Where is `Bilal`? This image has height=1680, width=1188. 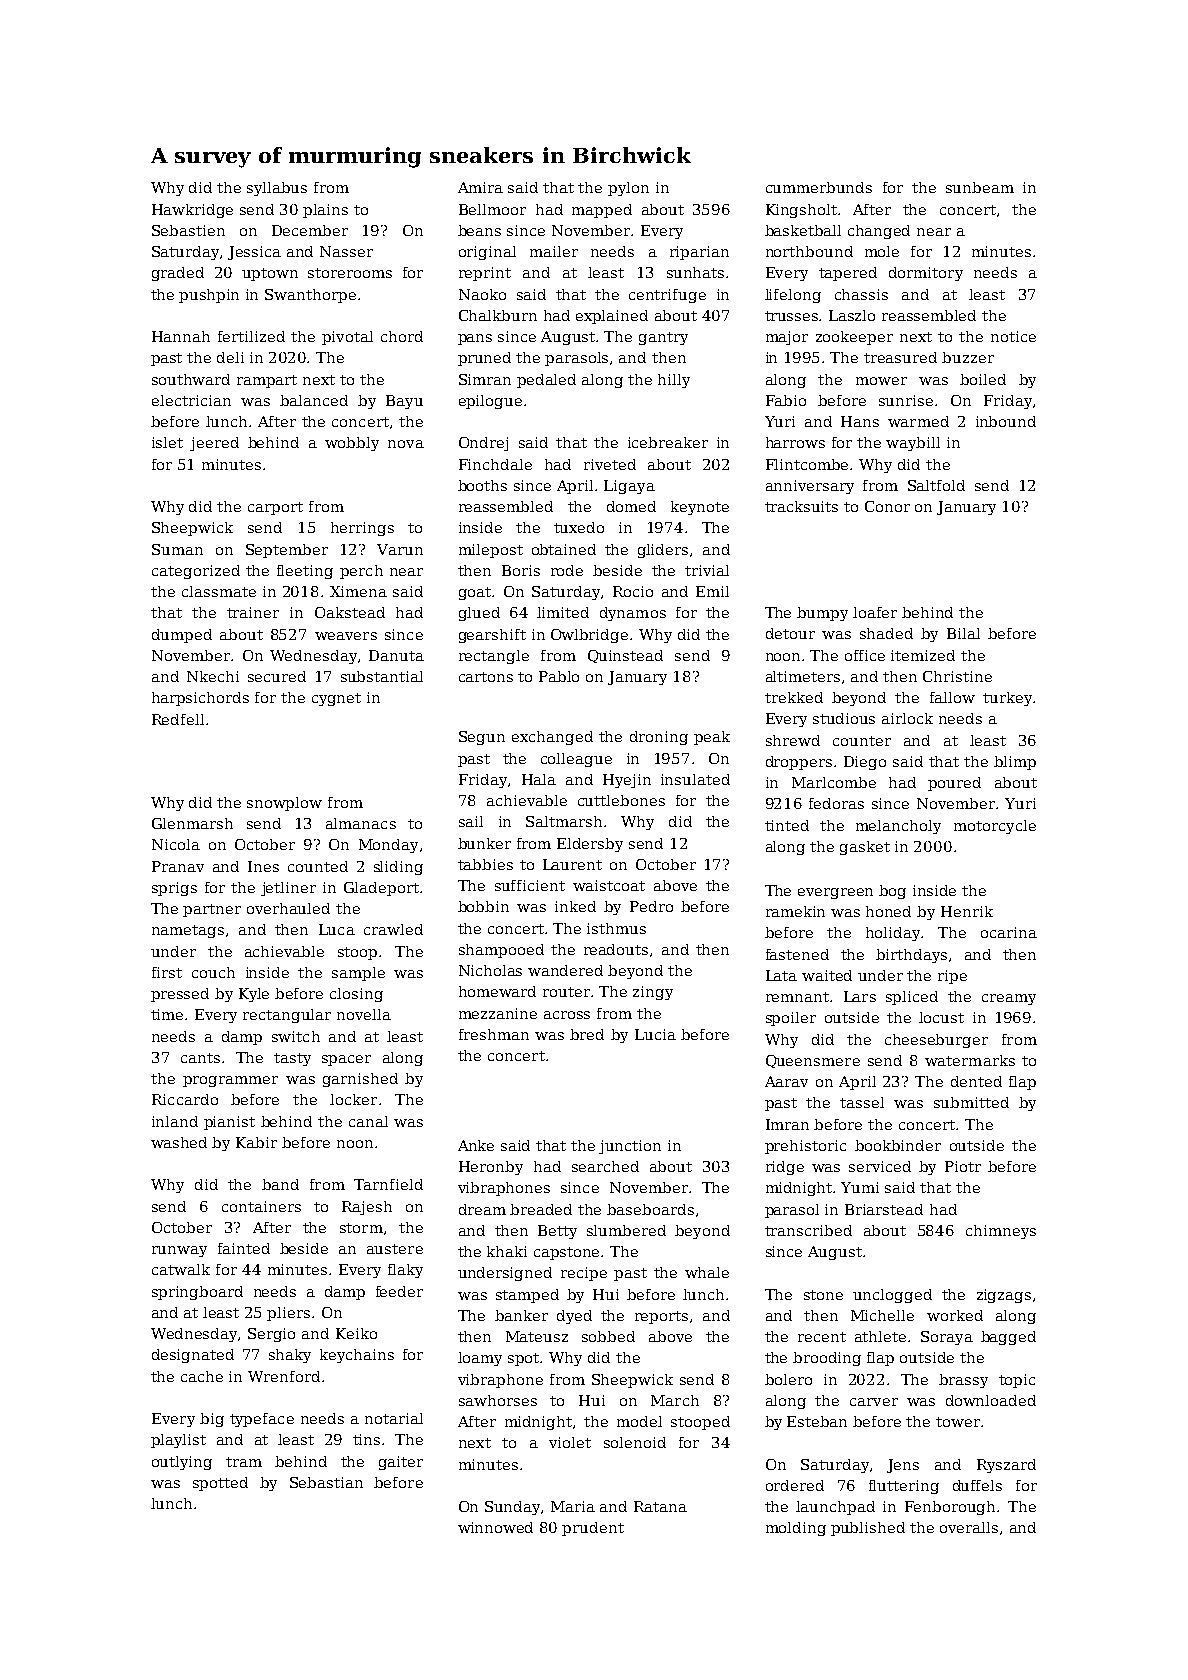 Bilal is located at coordinates (963, 633).
